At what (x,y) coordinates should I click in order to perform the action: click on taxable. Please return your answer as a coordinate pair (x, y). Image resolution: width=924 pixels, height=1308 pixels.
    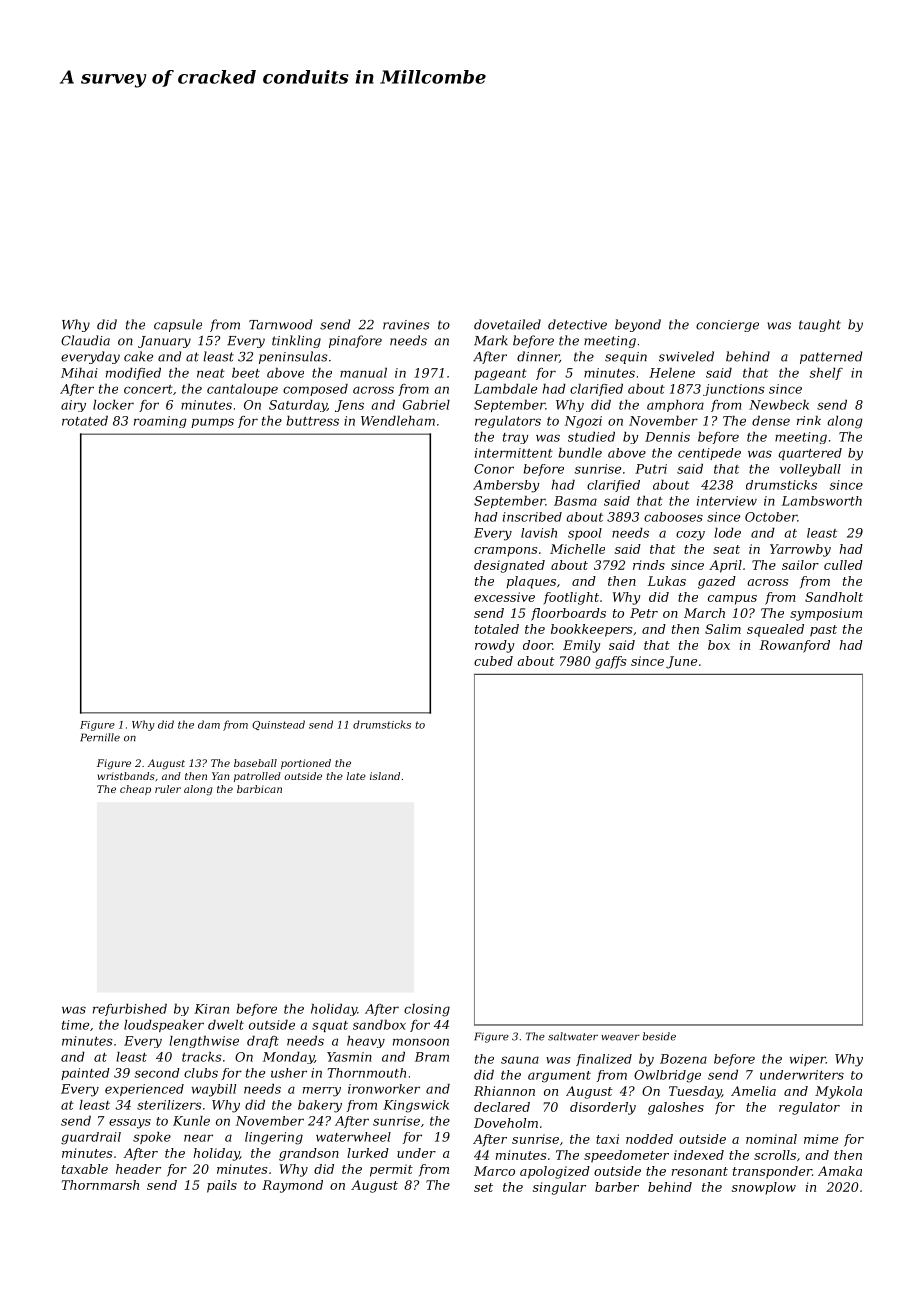
    Looking at the image, I should click on (85, 1169).
